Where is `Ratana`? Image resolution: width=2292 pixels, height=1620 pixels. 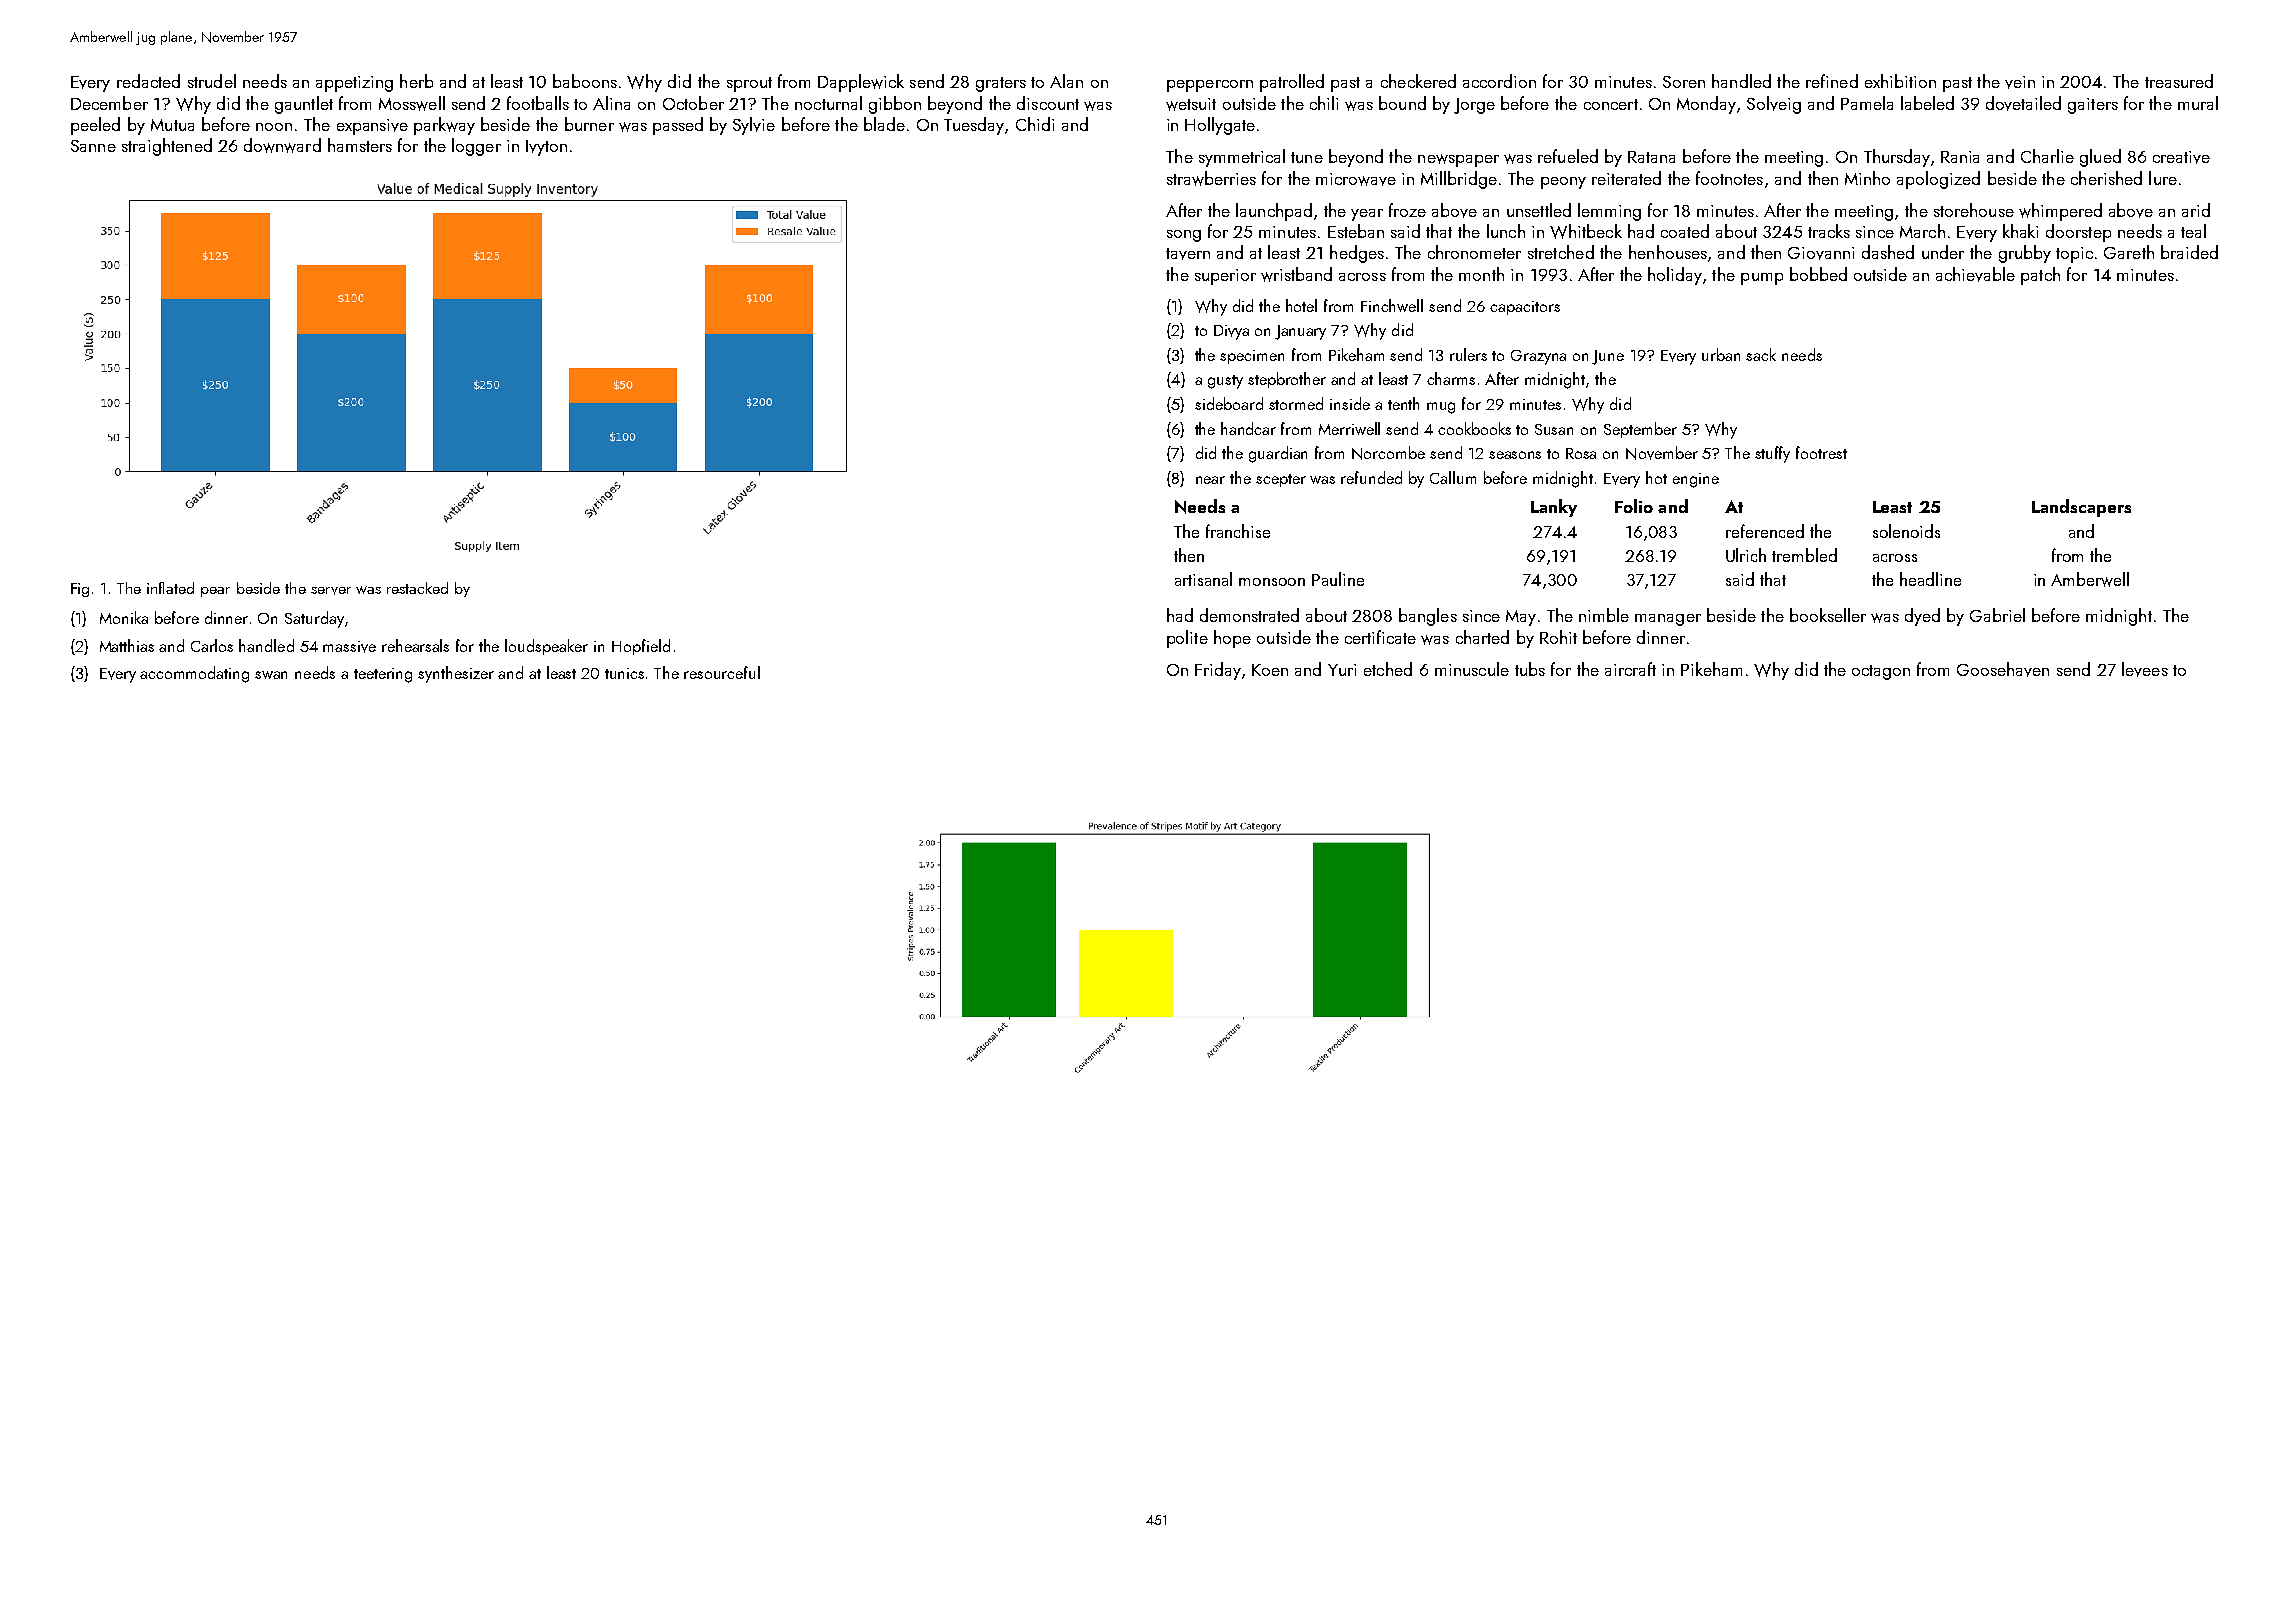 Ratana is located at coordinates (1651, 157).
